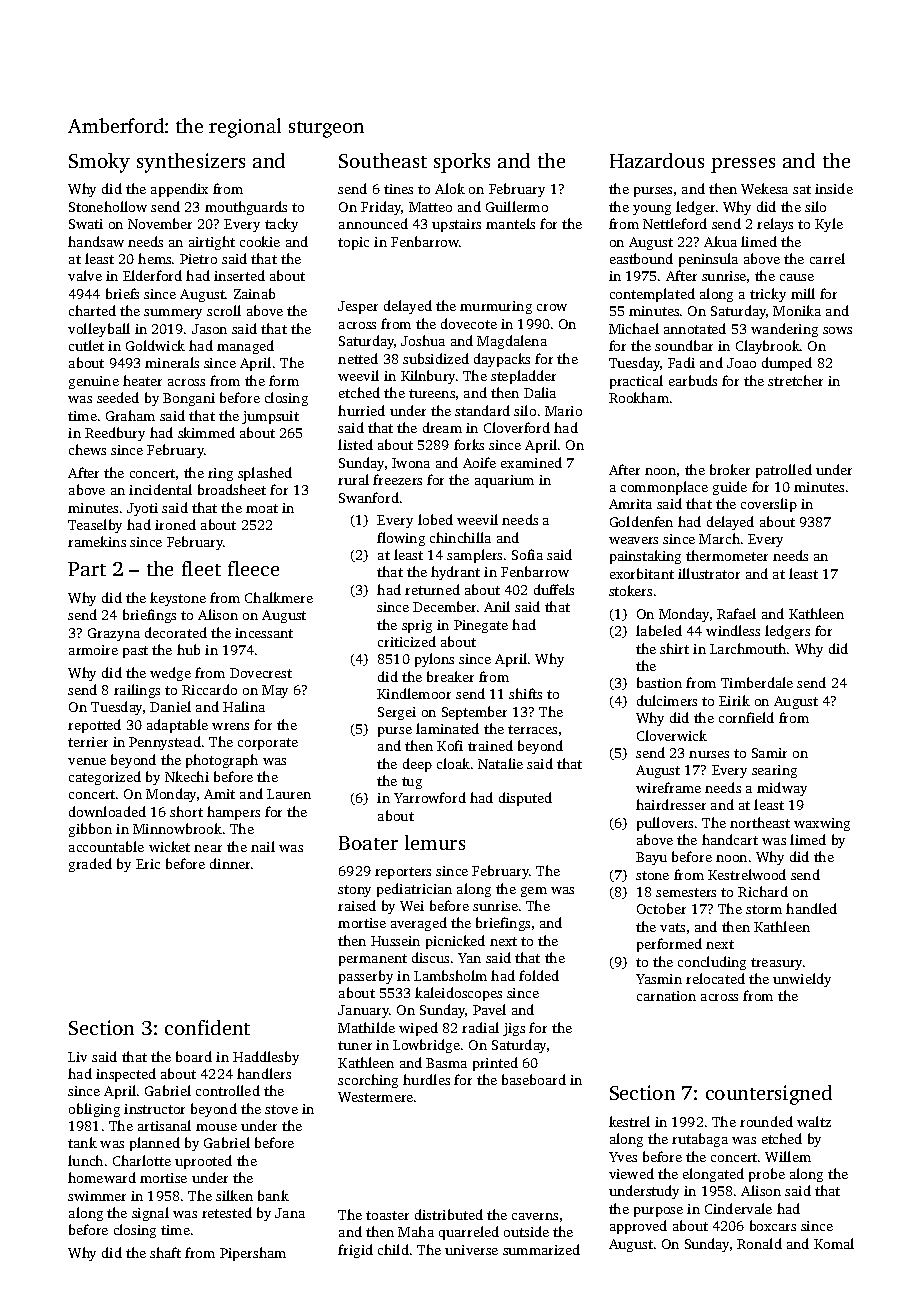  What do you see at coordinates (760, 822) in the page?
I see `northeast` at bounding box center [760, 822].
